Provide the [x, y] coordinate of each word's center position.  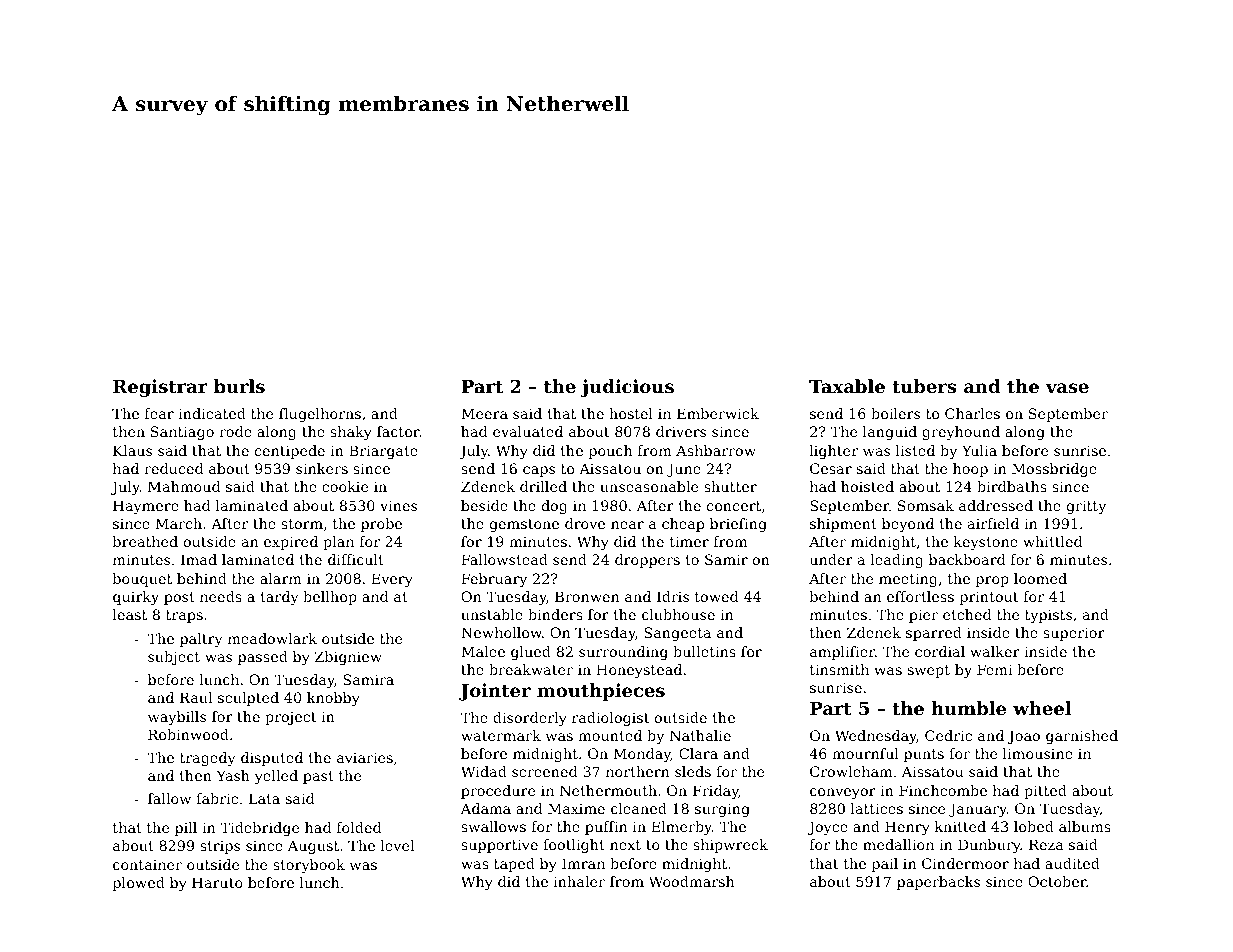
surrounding [623, 653]
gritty [1086, 507]
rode [235, 431]
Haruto [217, 882]
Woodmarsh [692, 881]
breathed [145, 541]
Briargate [383, 452]
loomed [1040, 578]
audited [1072, 863]
